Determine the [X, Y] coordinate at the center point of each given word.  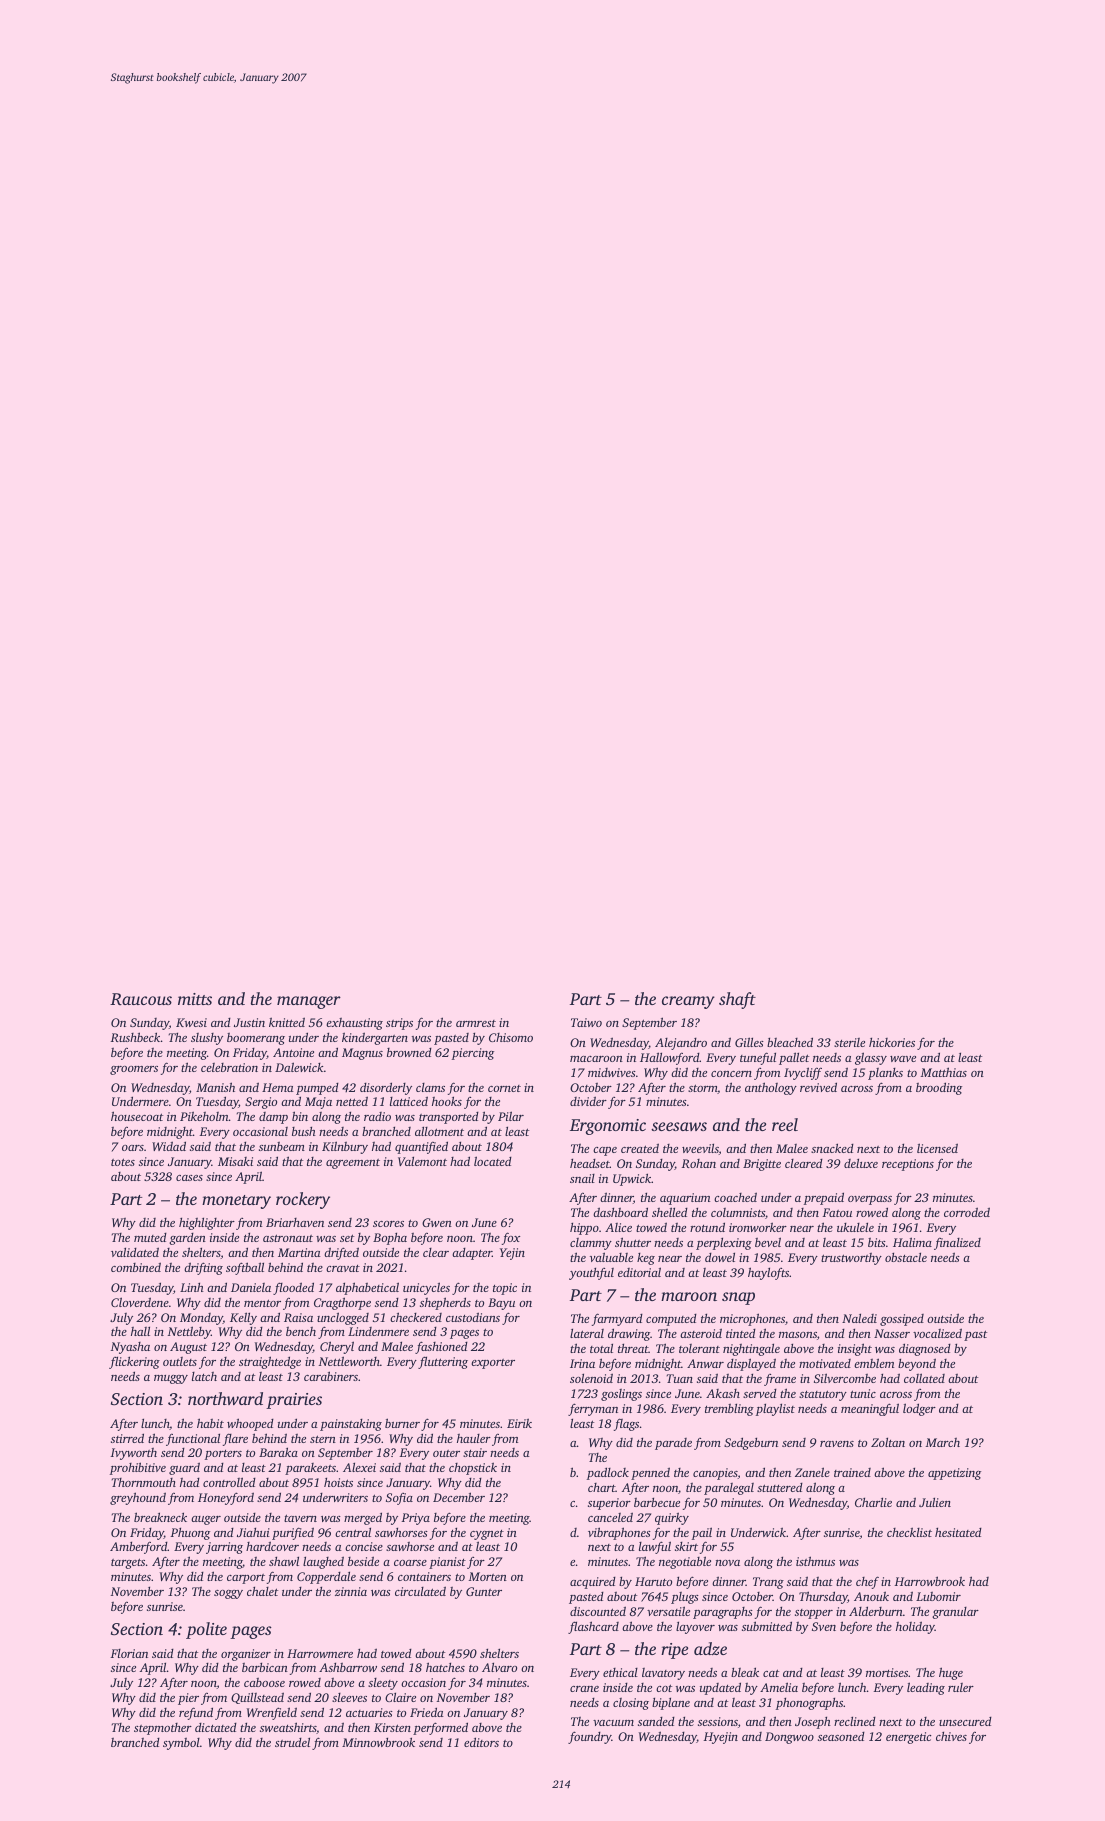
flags [626, 1424]
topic [505, 1289]
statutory [823, 1395]
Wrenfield [272, 1713]
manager [309, 1002]
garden [187, 1239]
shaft [737, 1000]
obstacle [906, 1257]
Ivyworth [133, 1454]
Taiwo [586, 1022]
